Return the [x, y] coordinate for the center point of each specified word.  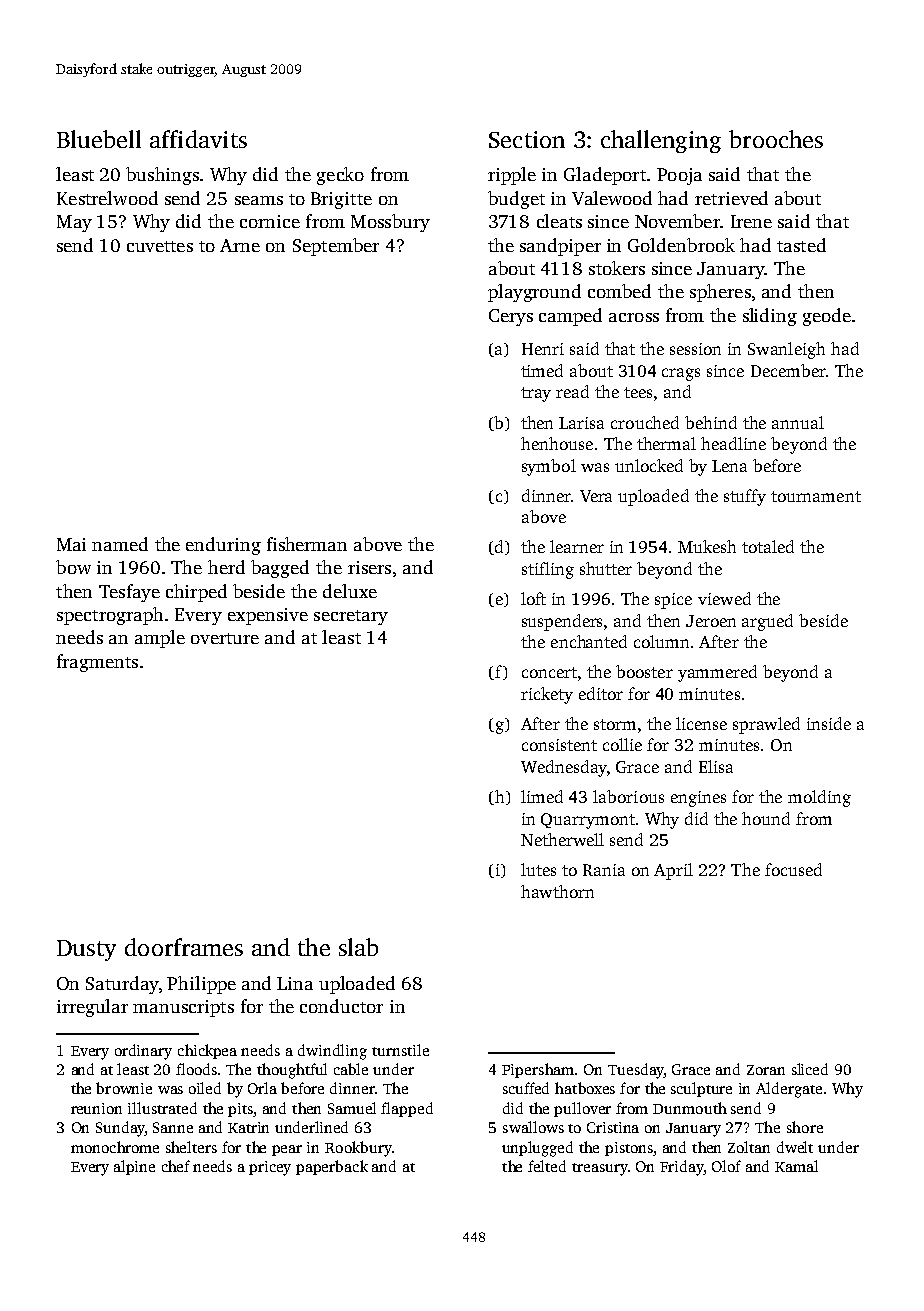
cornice [270, 221]
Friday [682, 1168]
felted [547, 1166]
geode [827, 317]
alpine [134, 1167]
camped [570, 317]
